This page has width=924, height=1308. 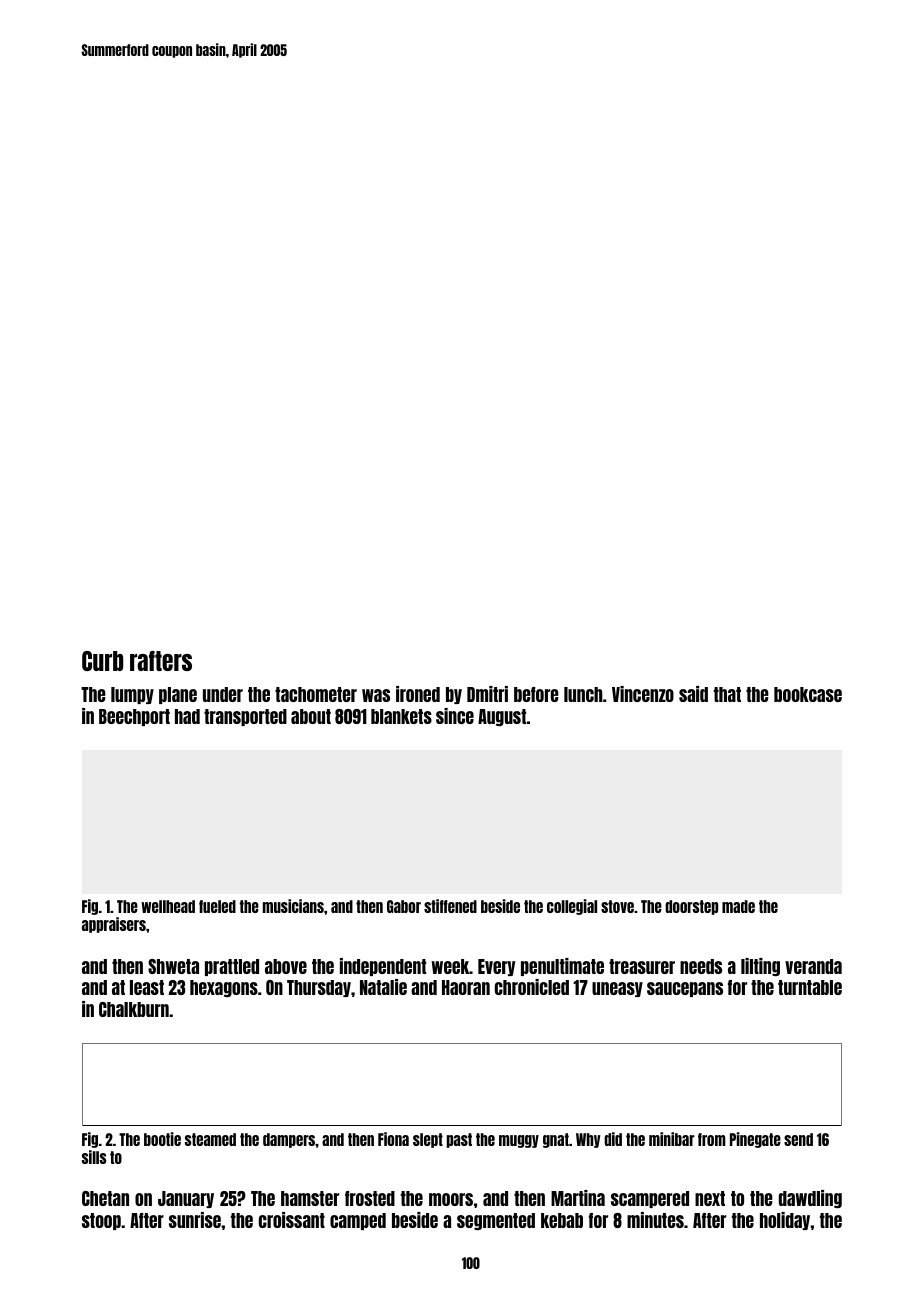 What do you see at coordinates (450, 906) in the page?
I see `stiffened` at bounding box center [450, 906].
